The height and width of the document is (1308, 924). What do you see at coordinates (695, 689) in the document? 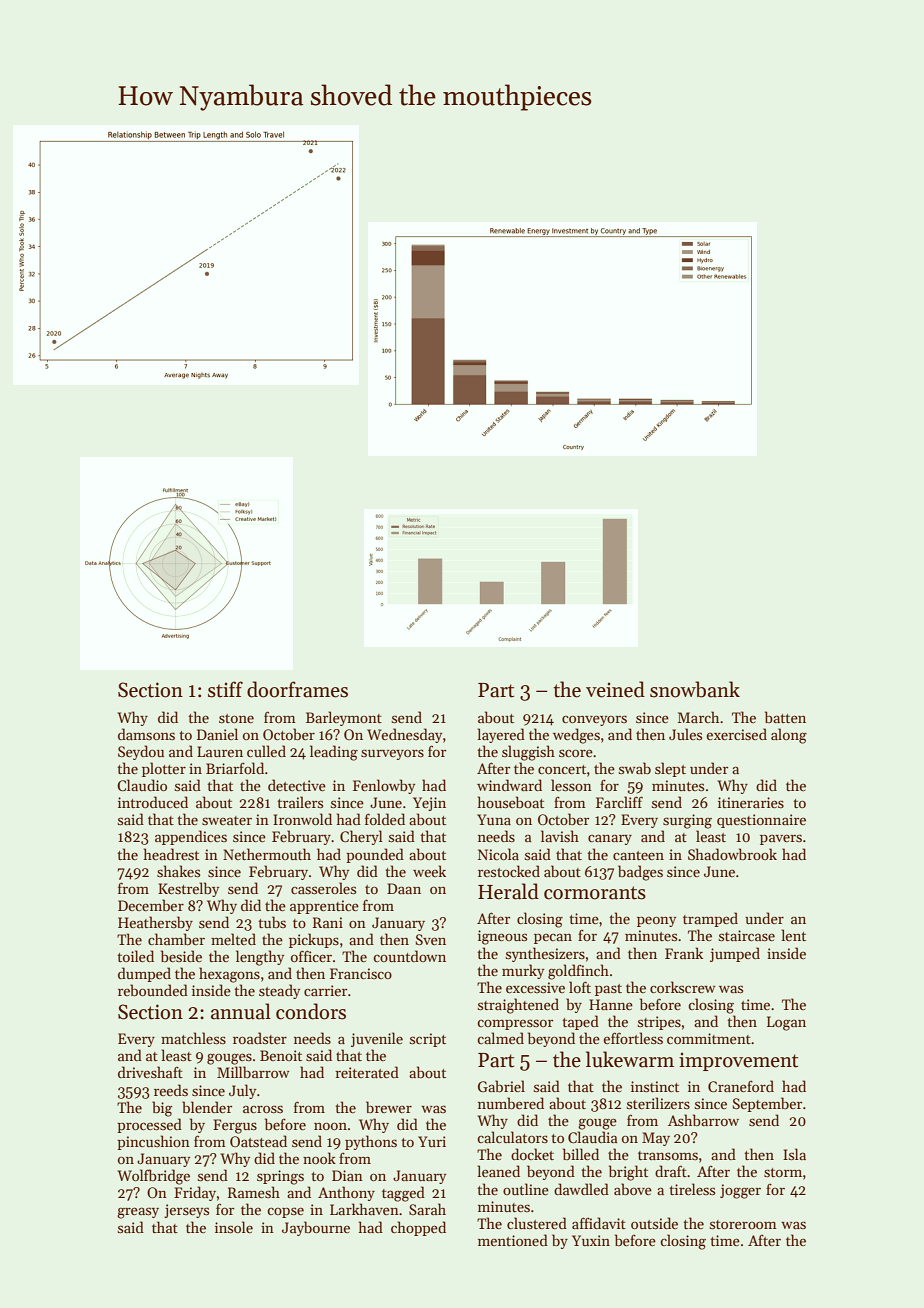
I see `snowbank` at bounding box center [695, 689].
